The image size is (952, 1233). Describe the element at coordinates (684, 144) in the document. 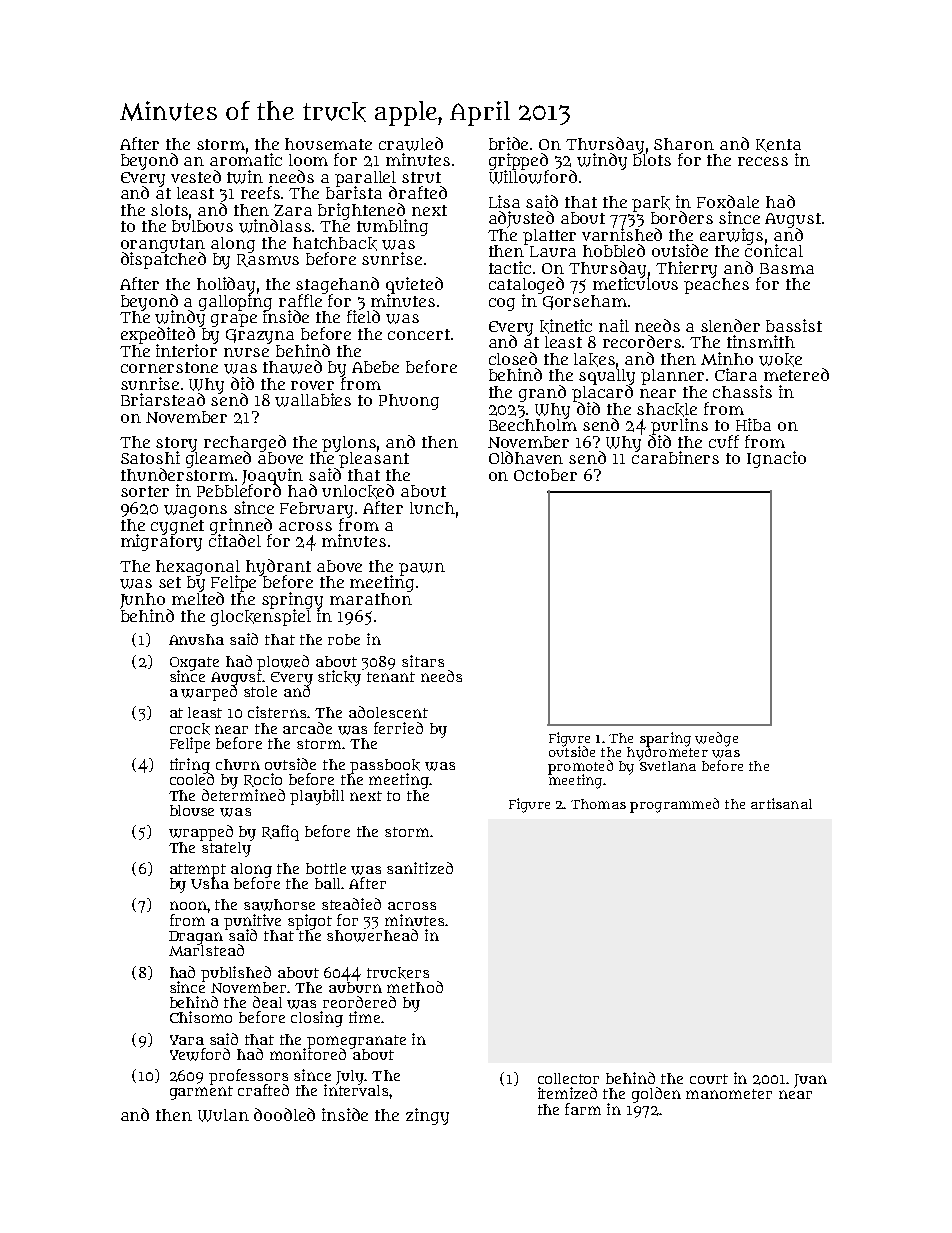

I see `Sharon` at that location.
